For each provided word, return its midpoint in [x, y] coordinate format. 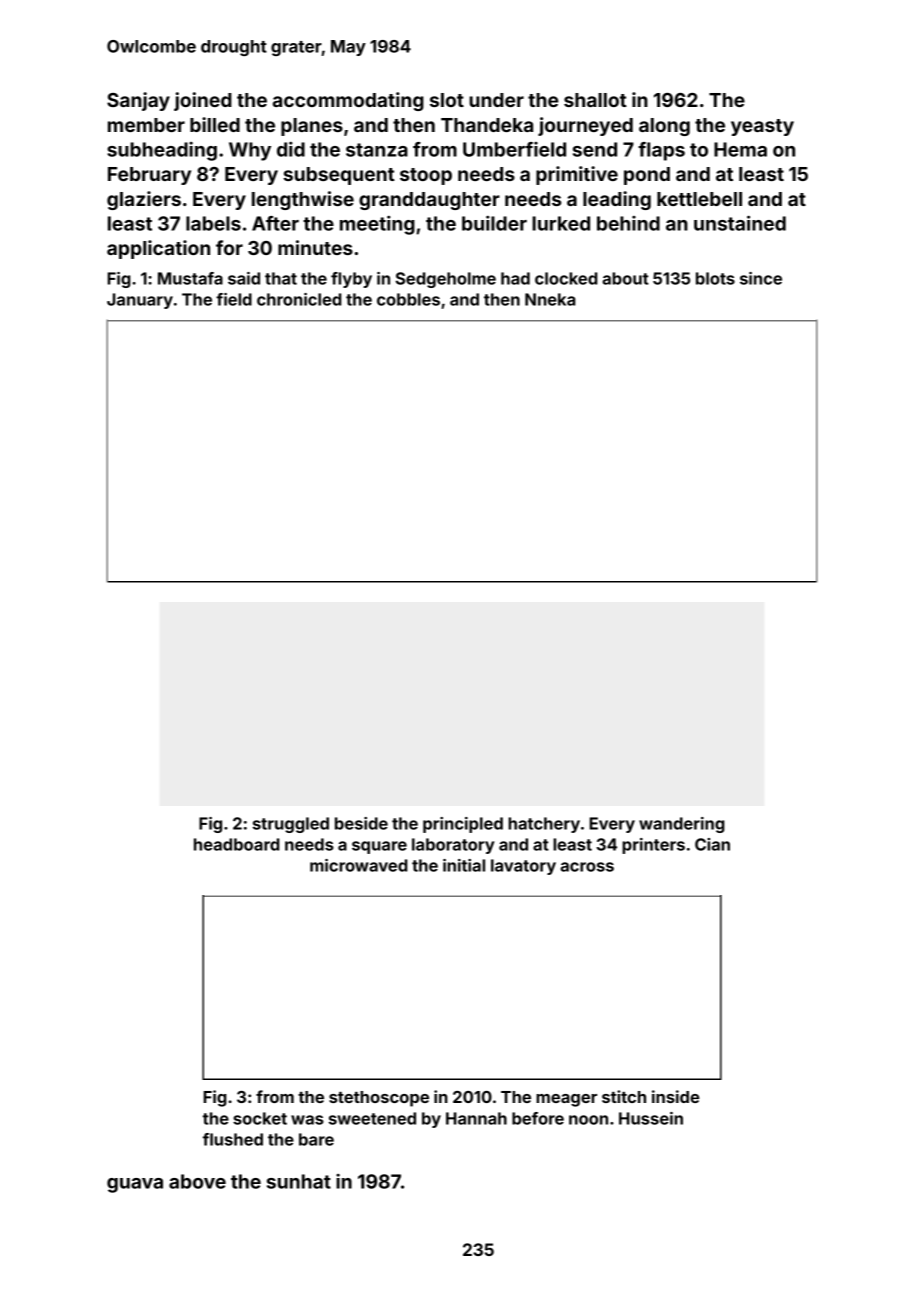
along [664, 127]
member [146, 125]
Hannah [476, 1118]
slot [447, 100]
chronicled [299, 299]
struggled [291, 825]
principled [463, 825]
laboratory [453, 846]
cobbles [408, 299]
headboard [237, 844]
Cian [712, 844]
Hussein [651, 1118]
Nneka [550, 299]
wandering [682, 825]
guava [135, 1185]
